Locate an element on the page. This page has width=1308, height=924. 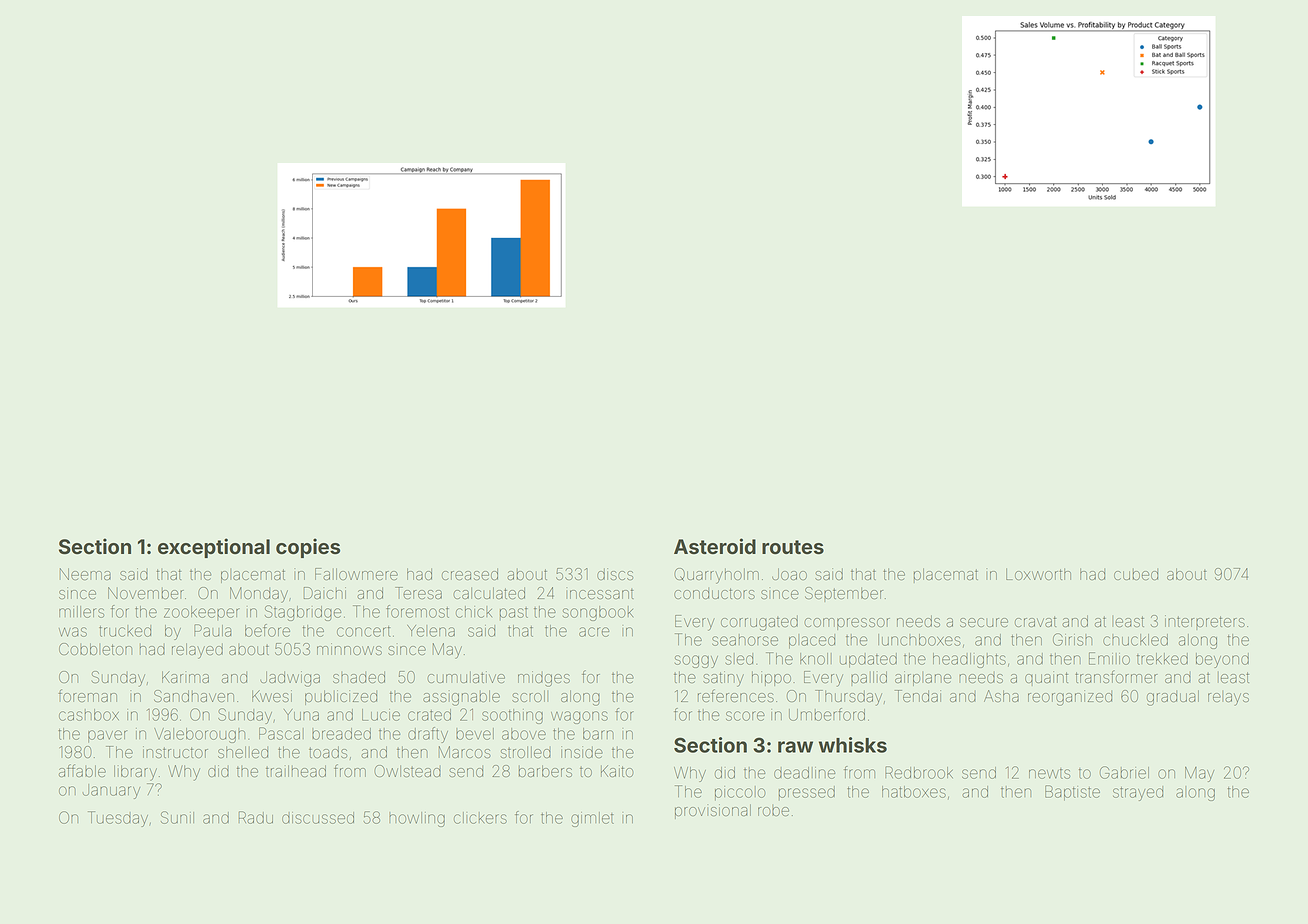
publicized is located at coordinates (341, 697).
